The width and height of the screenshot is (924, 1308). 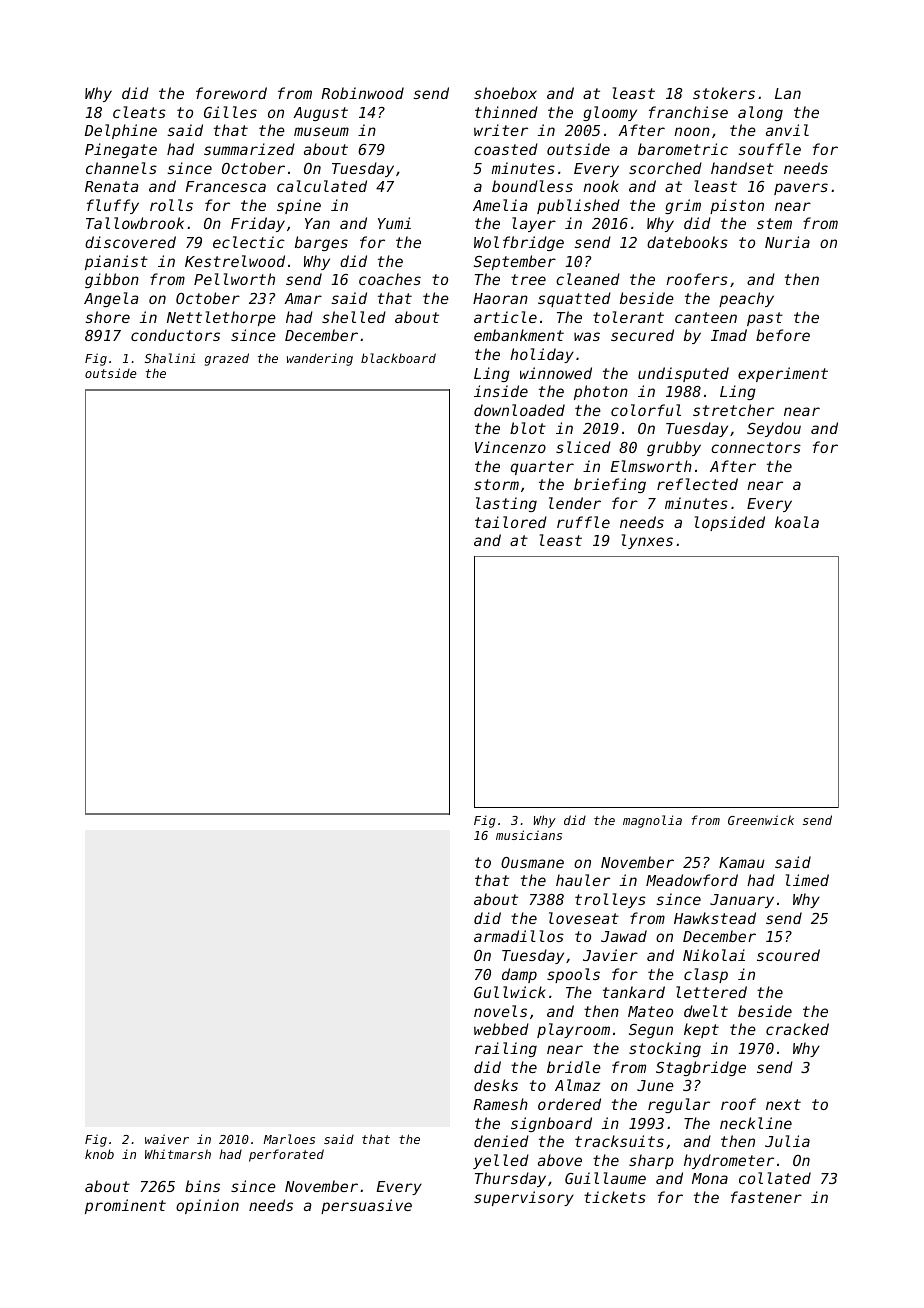 I want to click on peachy, so click(x=746, y=299).
